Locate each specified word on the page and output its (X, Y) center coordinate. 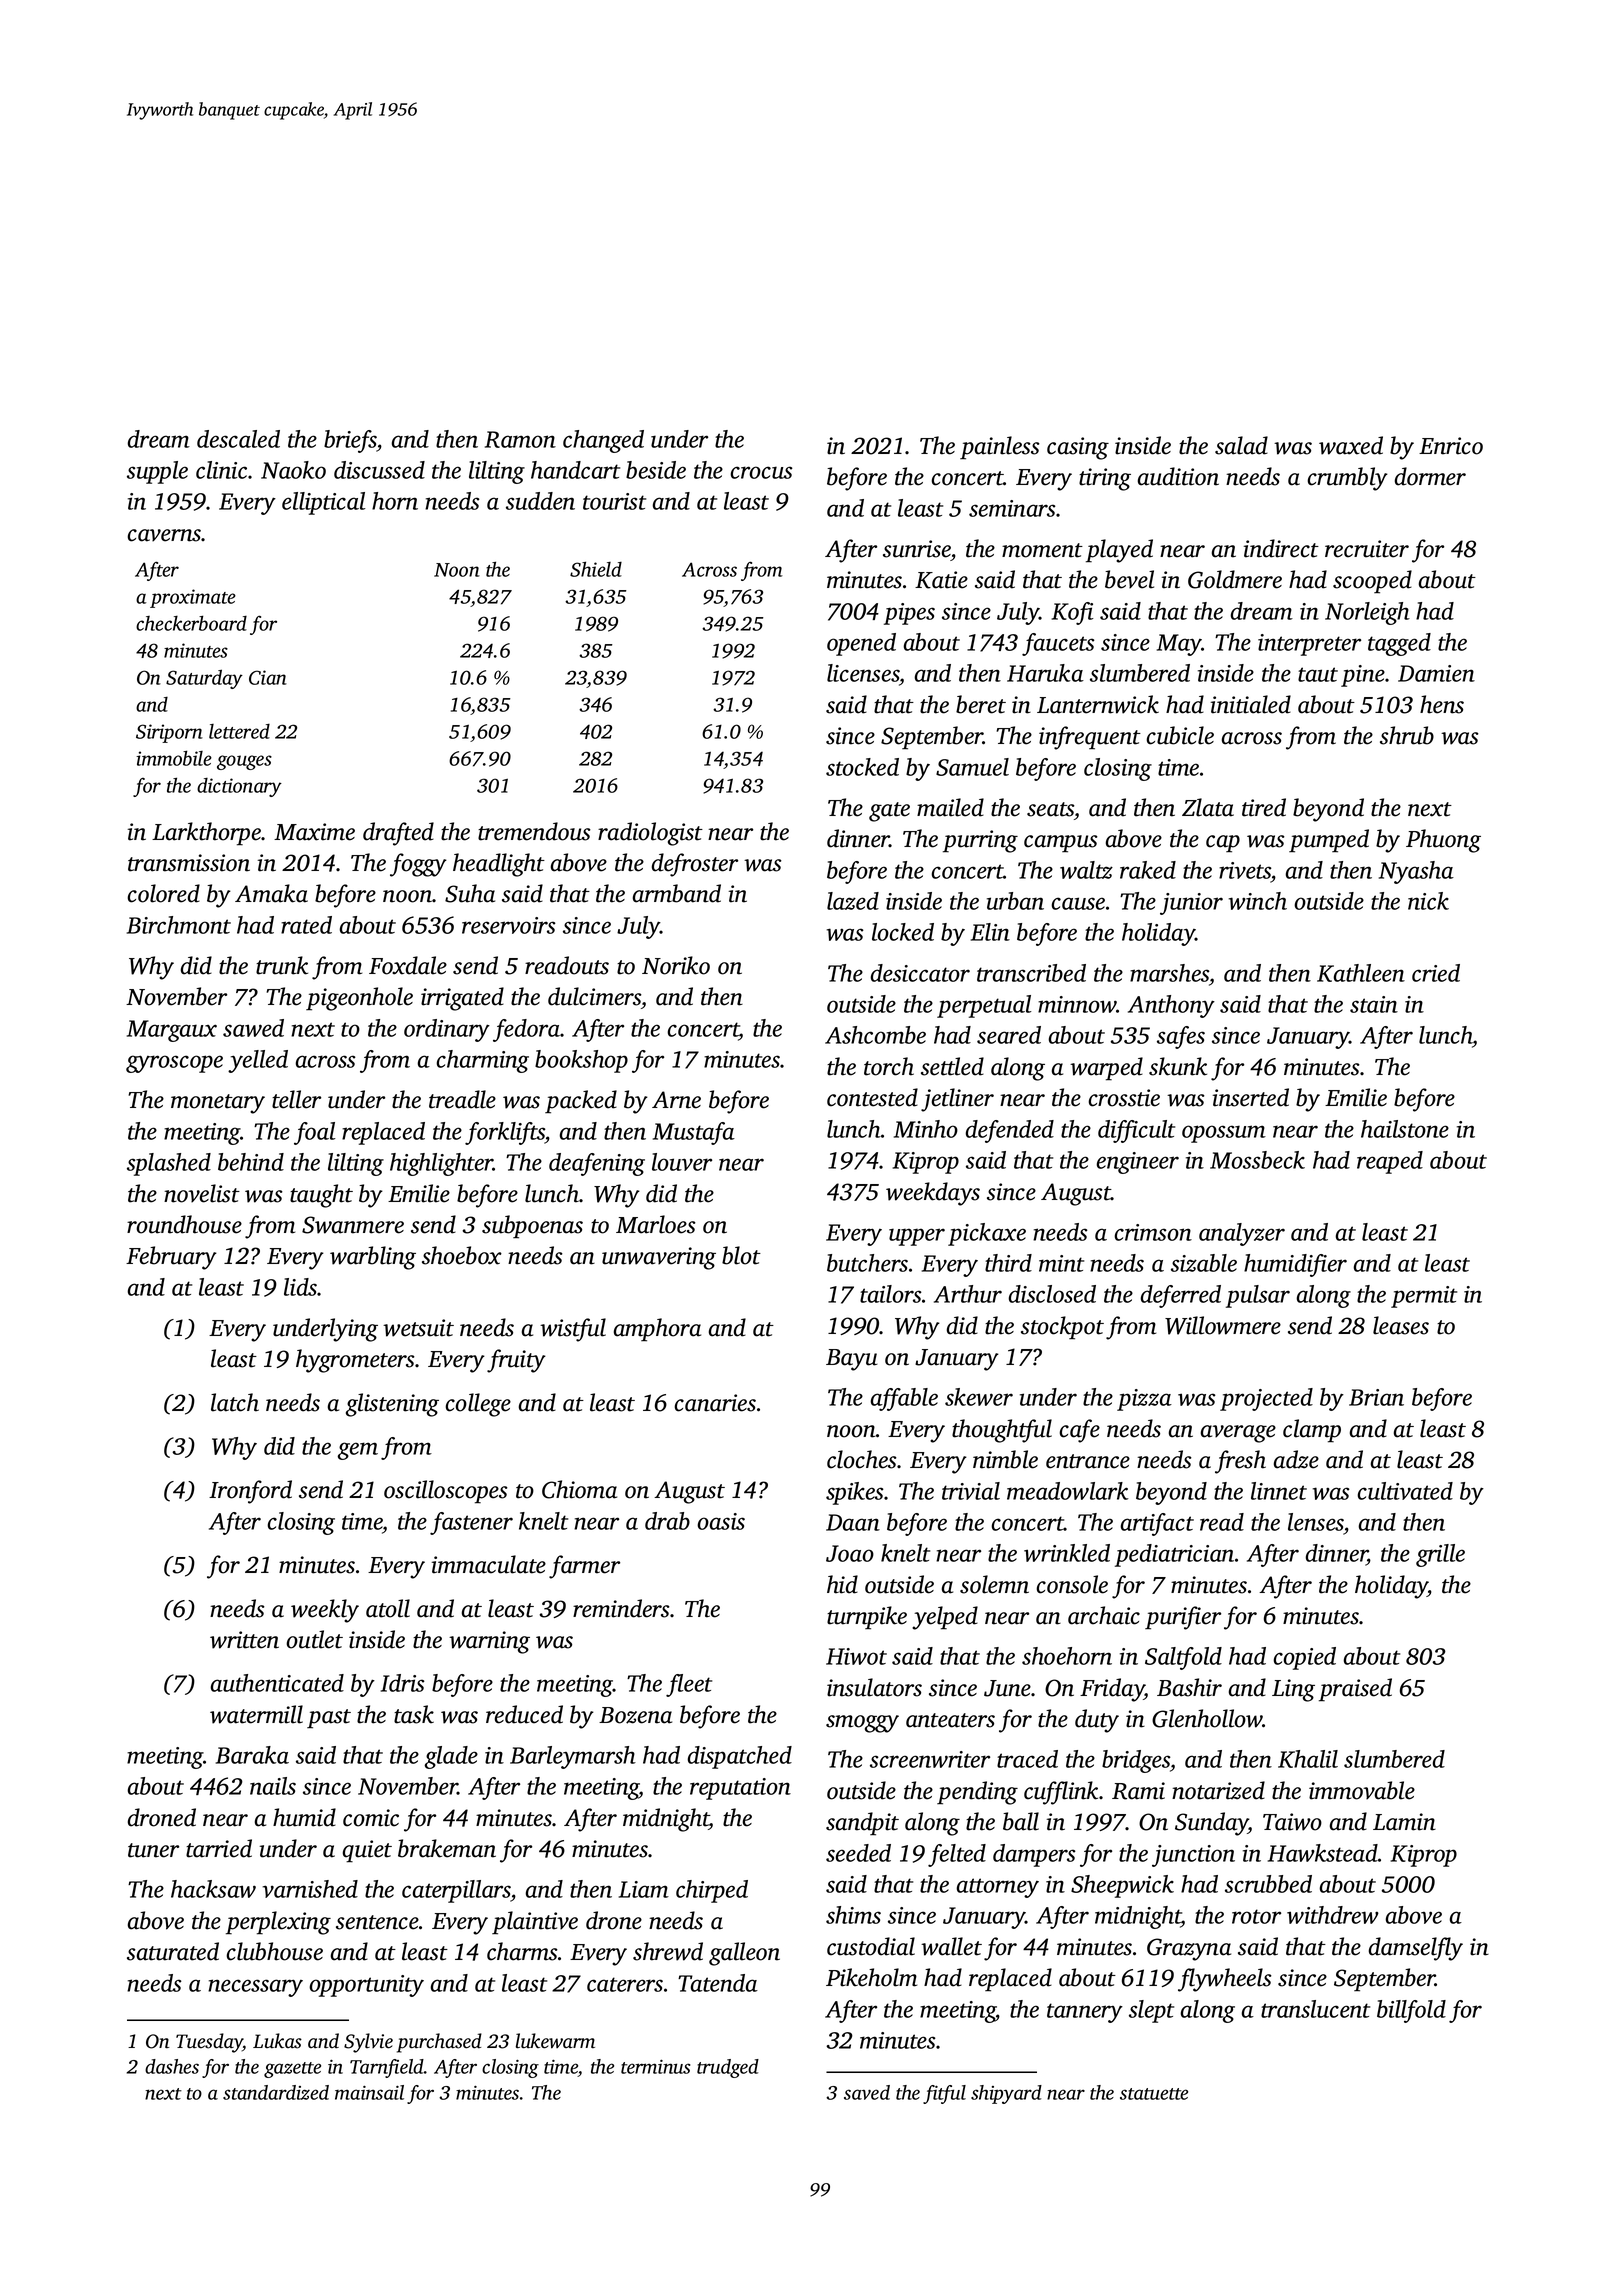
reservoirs (509, 925)
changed (603, 441)
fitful (944, 2094)
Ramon (520, 439)
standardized (276, 2092)
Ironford (250, 1492)
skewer (979, 1397)
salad (1241, 445)
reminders (621, 1608)
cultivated (1405, 1491)
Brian (1376, 1397)
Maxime (314, 832)
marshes (1169, 973)
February (171, 1258)
